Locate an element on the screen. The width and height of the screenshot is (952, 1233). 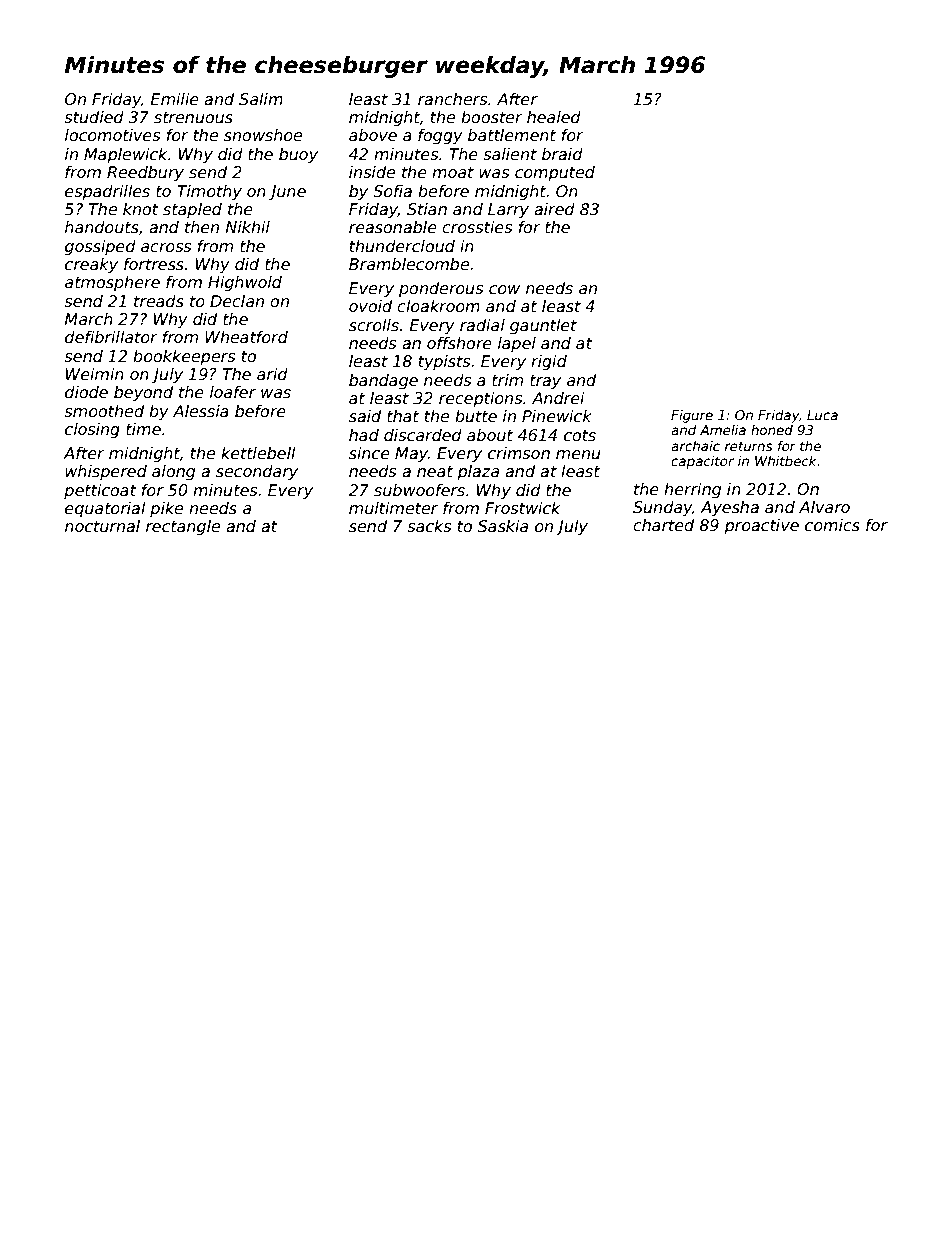
healed is located at coordinates (554, 117).
